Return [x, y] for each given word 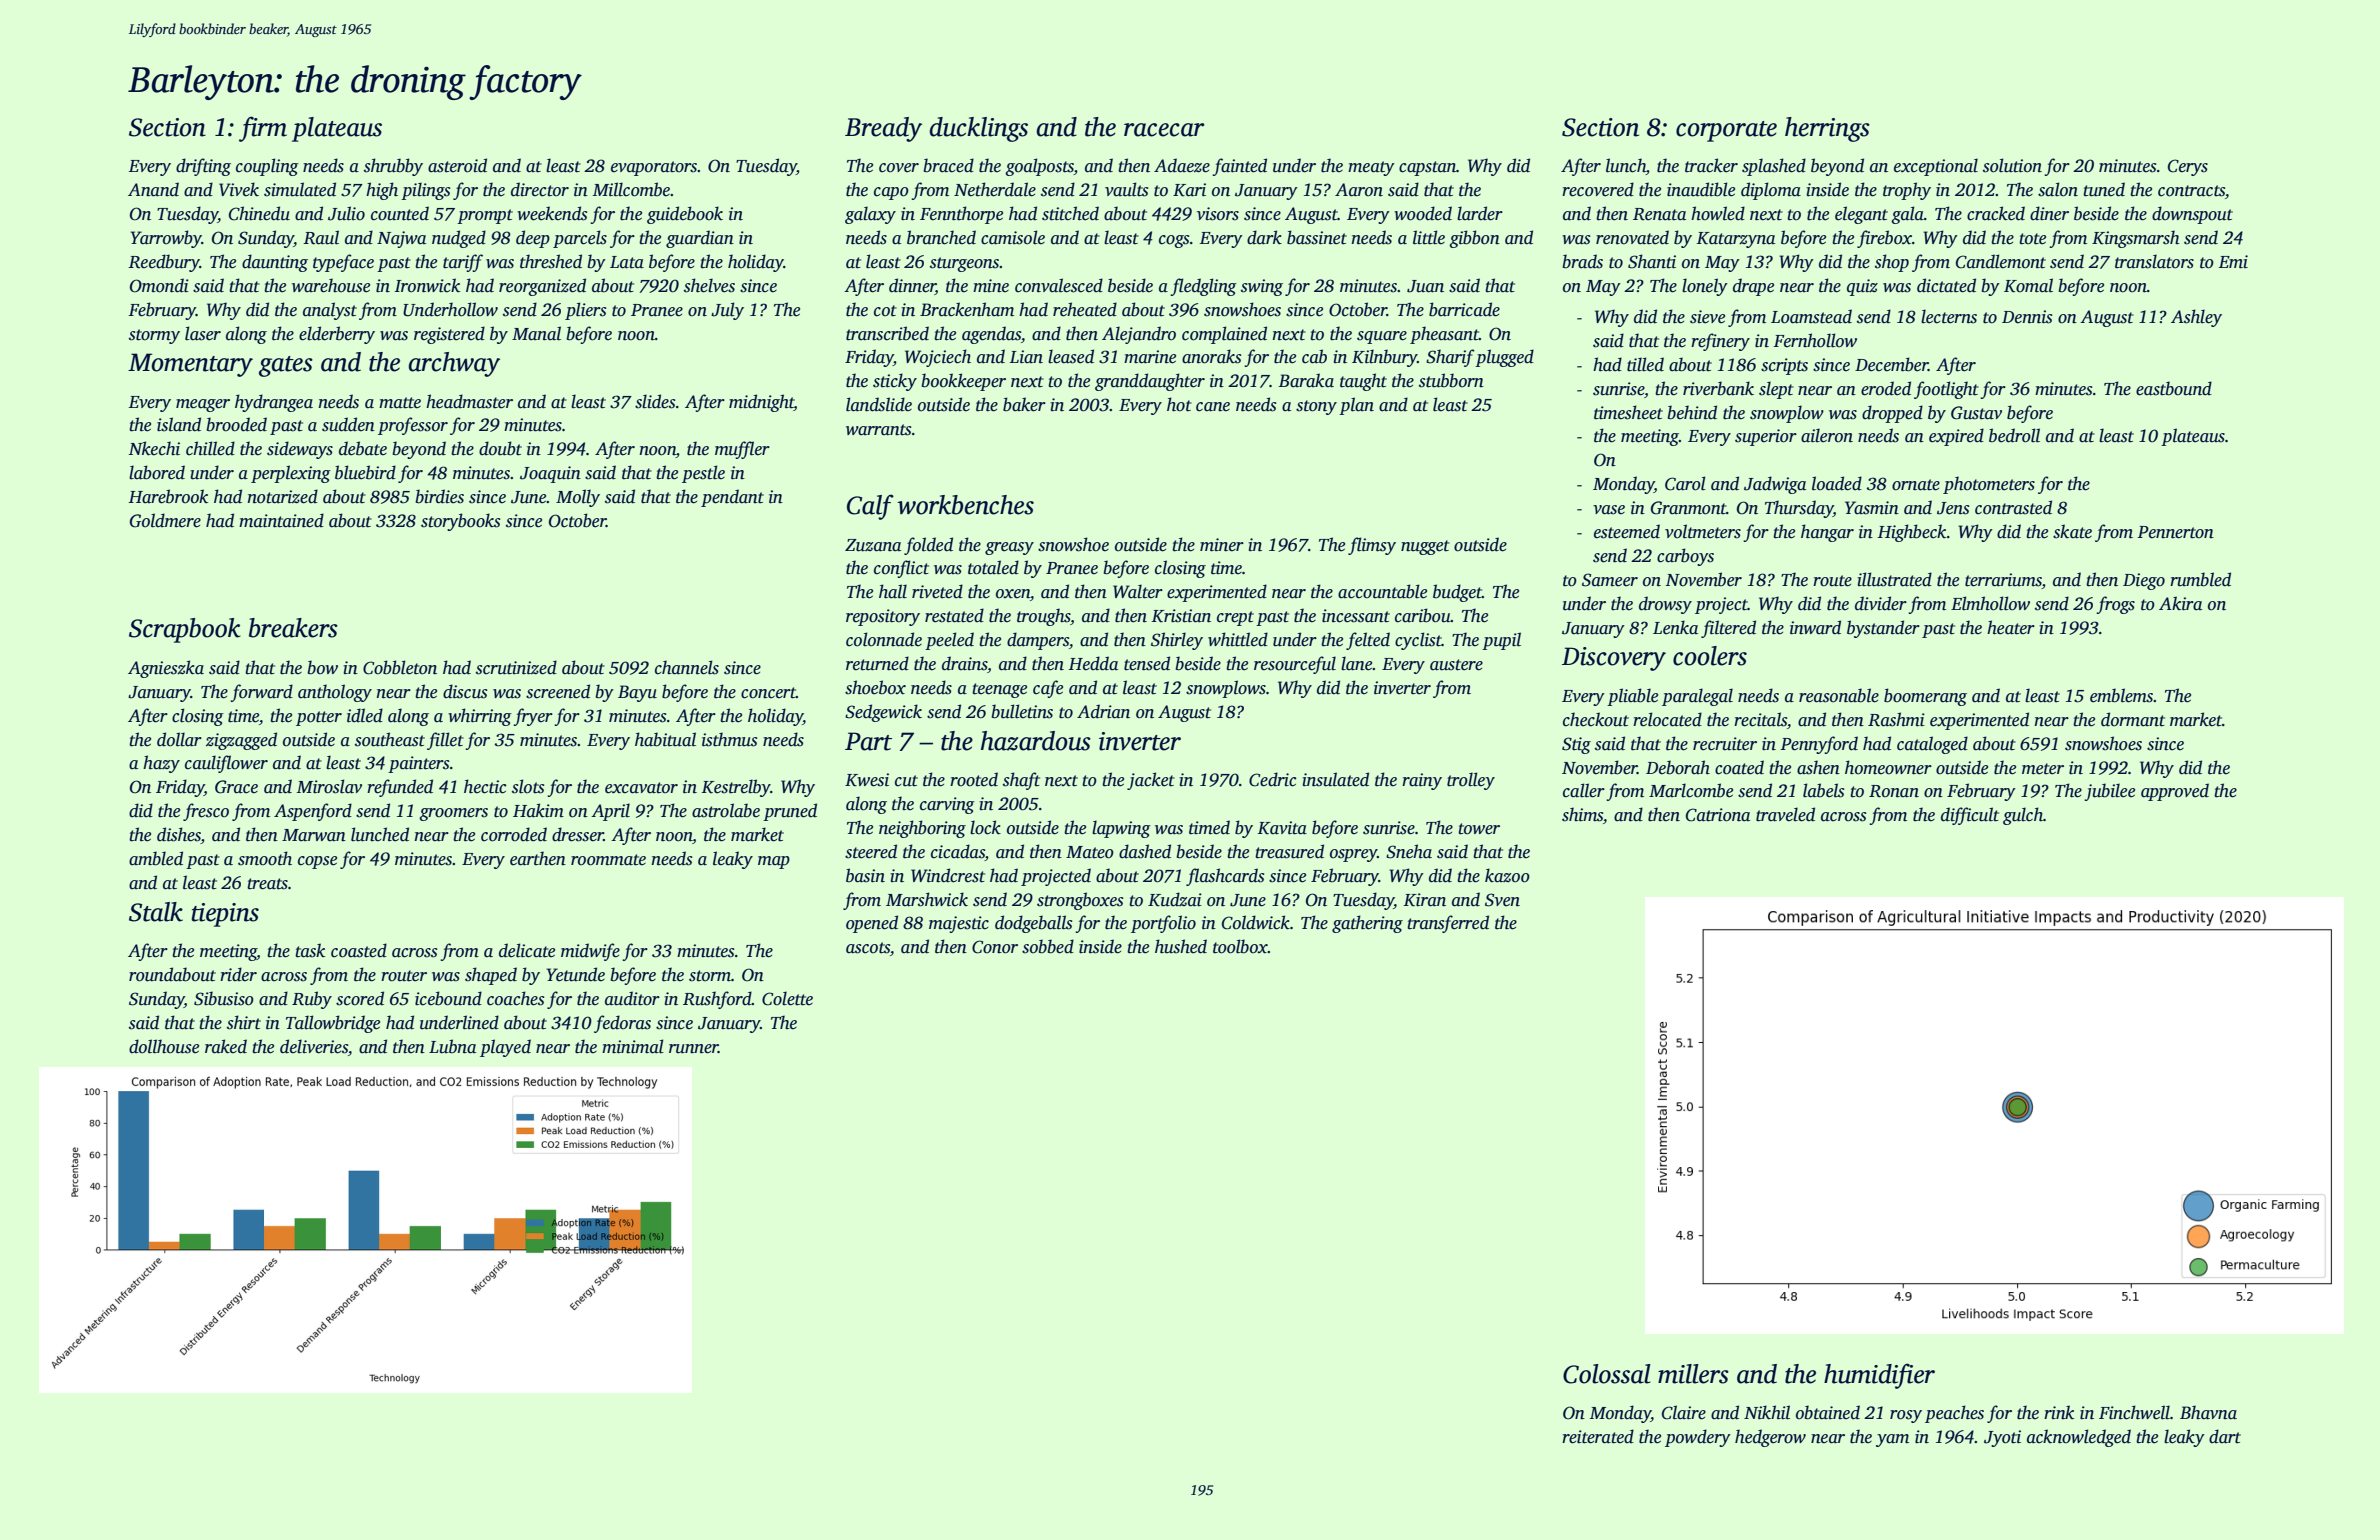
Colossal [1607, 1374]
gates [286, 366]
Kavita [1282, 828]
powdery [1698, 1438]
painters [418, 764]
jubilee [2109, 792]
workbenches [965, 505]
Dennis [2027, 317]
